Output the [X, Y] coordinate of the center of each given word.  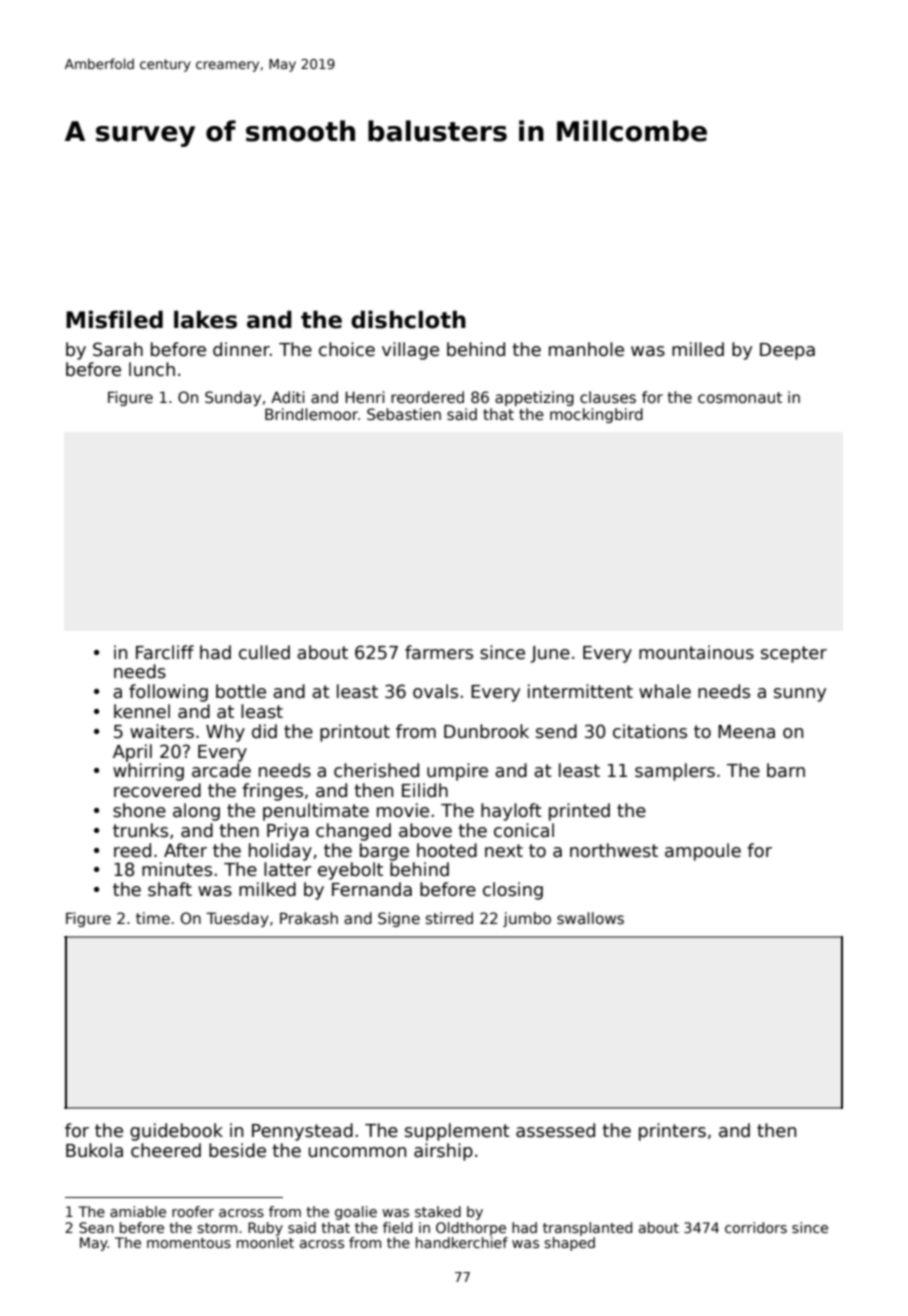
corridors [756, 1227]
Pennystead [302, 1132]
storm [217, 1228]
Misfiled [114, 319]
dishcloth [408, 319]
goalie [356, 1213]
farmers [439, 652]
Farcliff [165, 652]
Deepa [787, 351]
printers [672, 1132]
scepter [794, 654]
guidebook [176, 1132]
